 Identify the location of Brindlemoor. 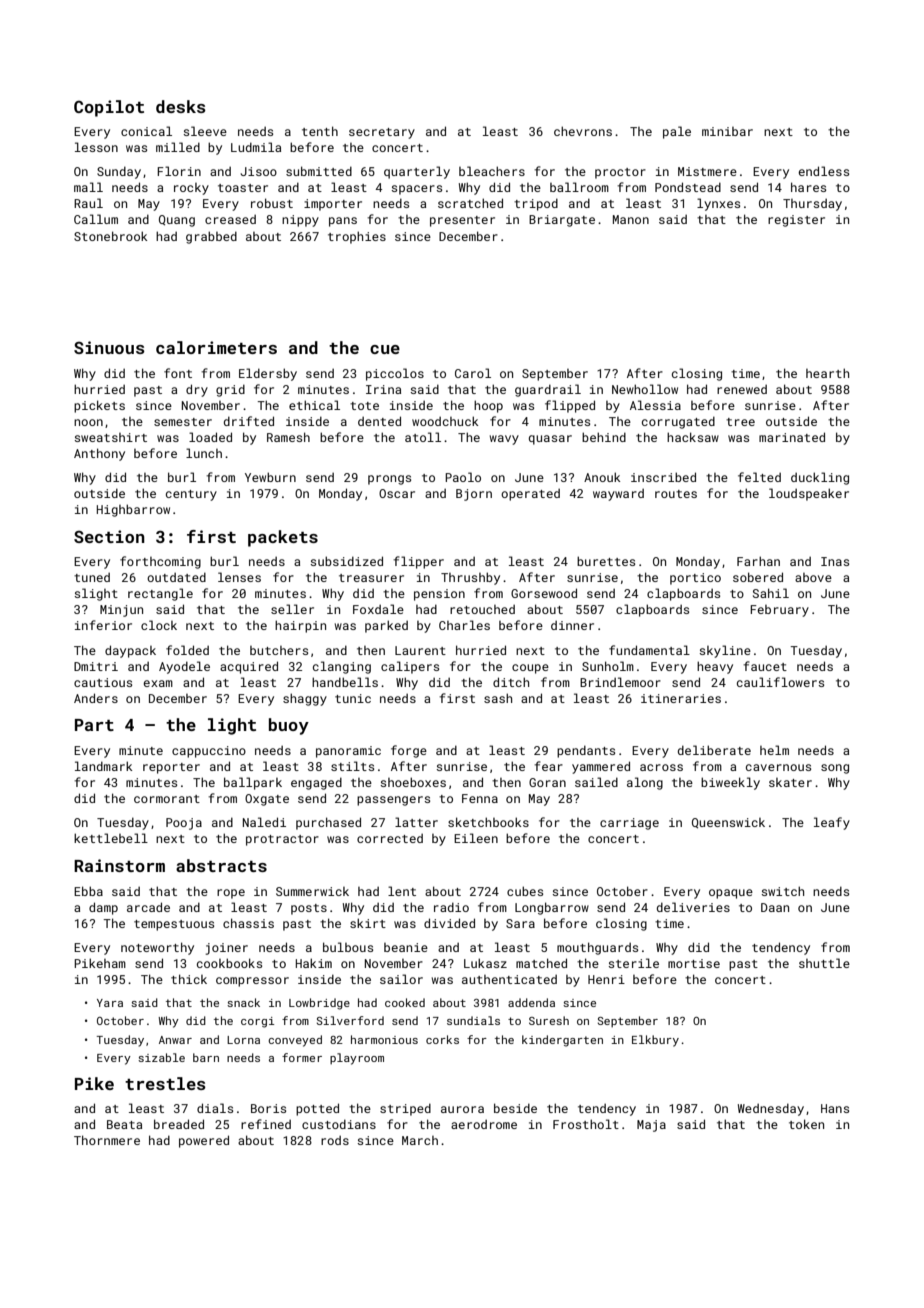
(620, 682).
